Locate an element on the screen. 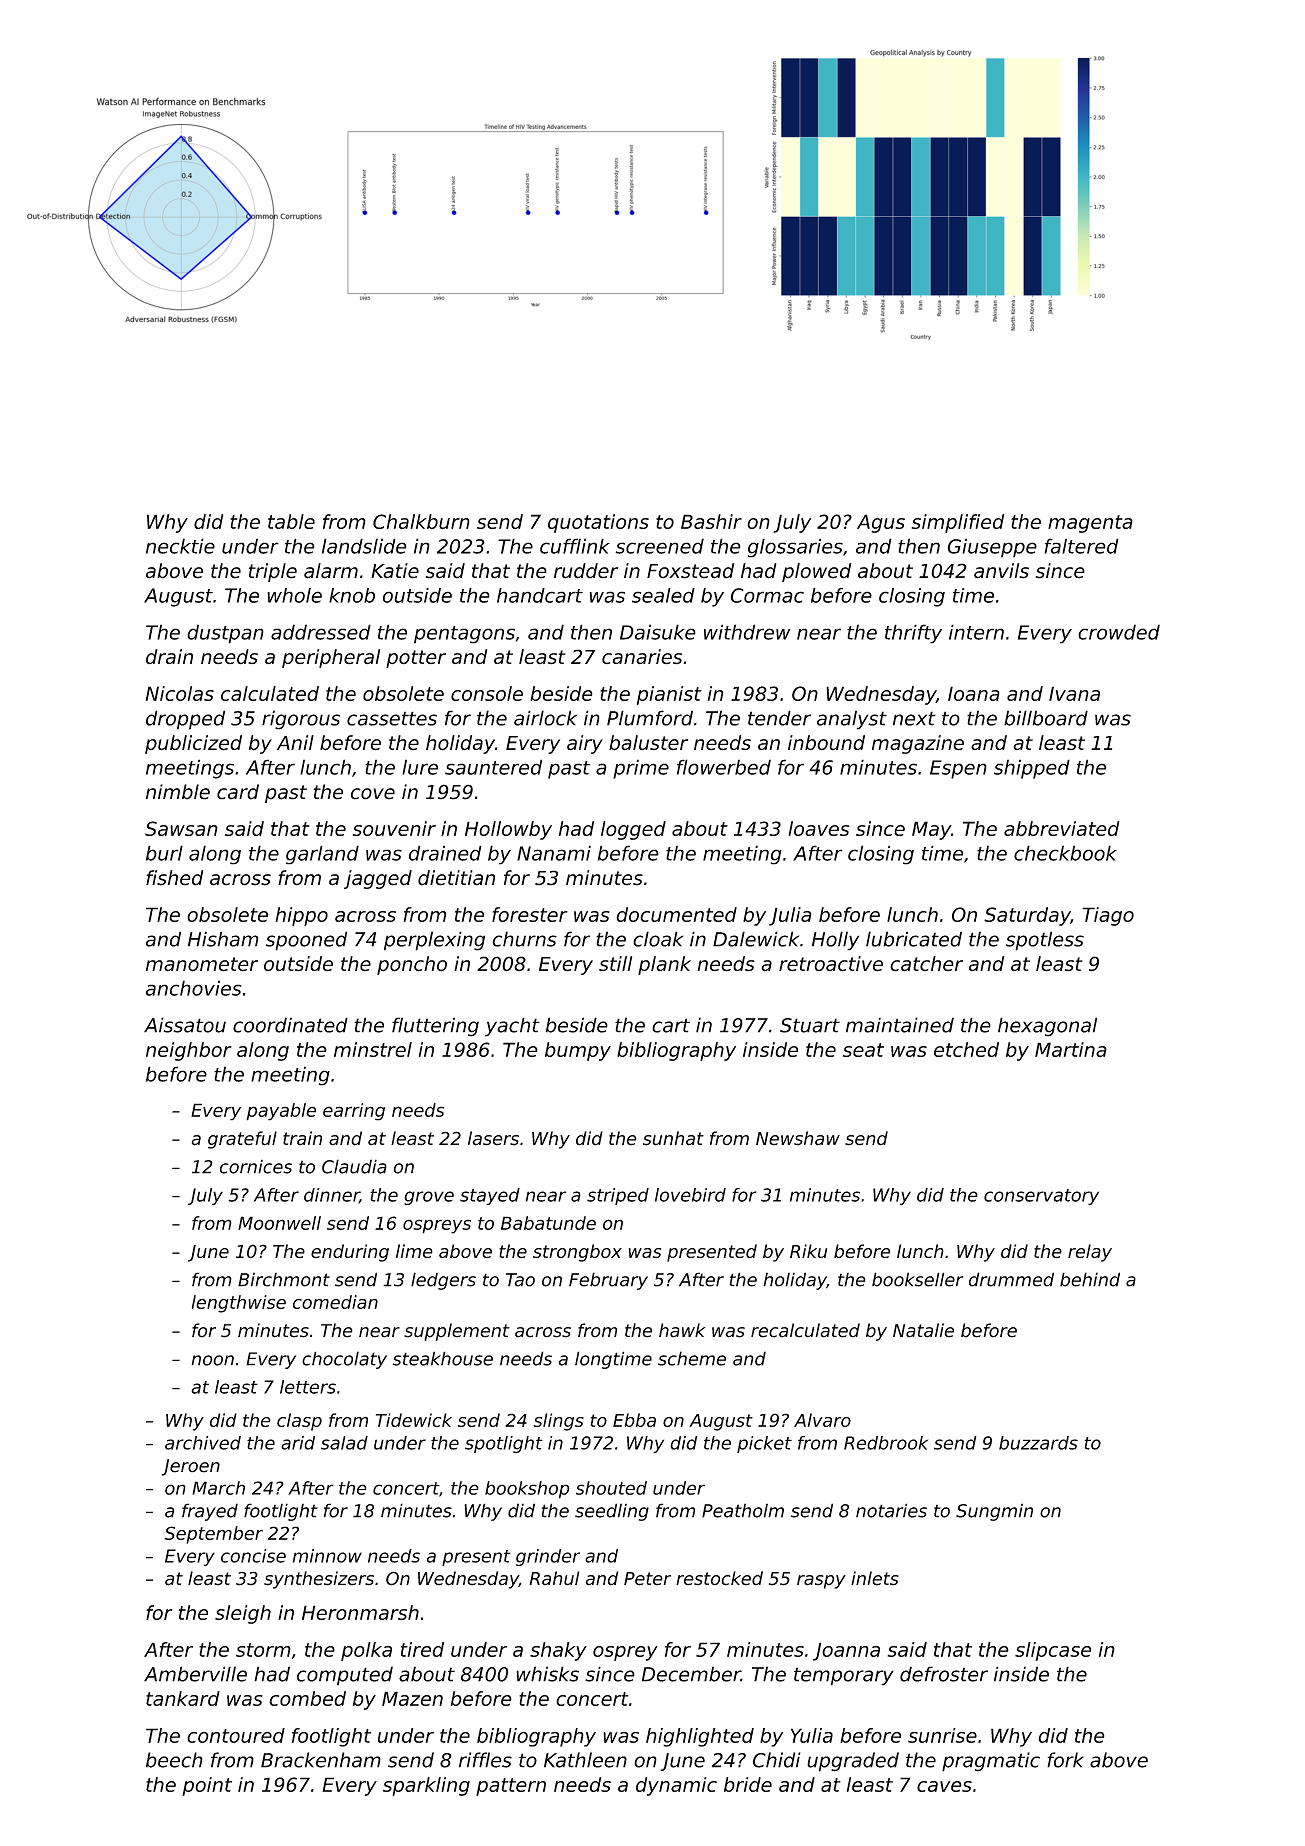 Image resolution: width=1305 pixels, height=1846 pixels. Dalewick is located at coordinates (756, 939).
